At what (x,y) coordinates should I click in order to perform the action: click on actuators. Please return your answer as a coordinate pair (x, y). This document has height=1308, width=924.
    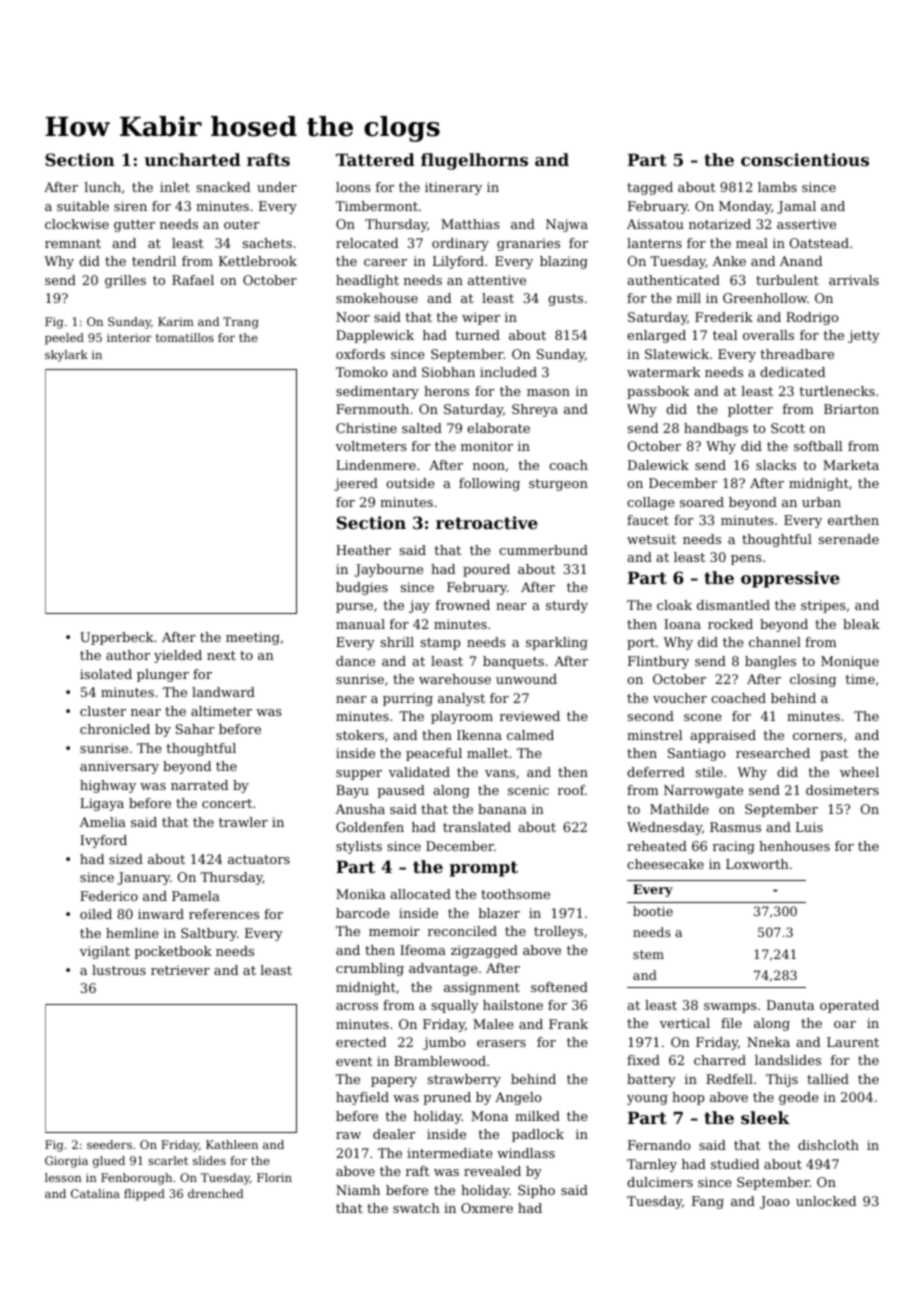
    Looking at the image, I should click on (259, 859).
